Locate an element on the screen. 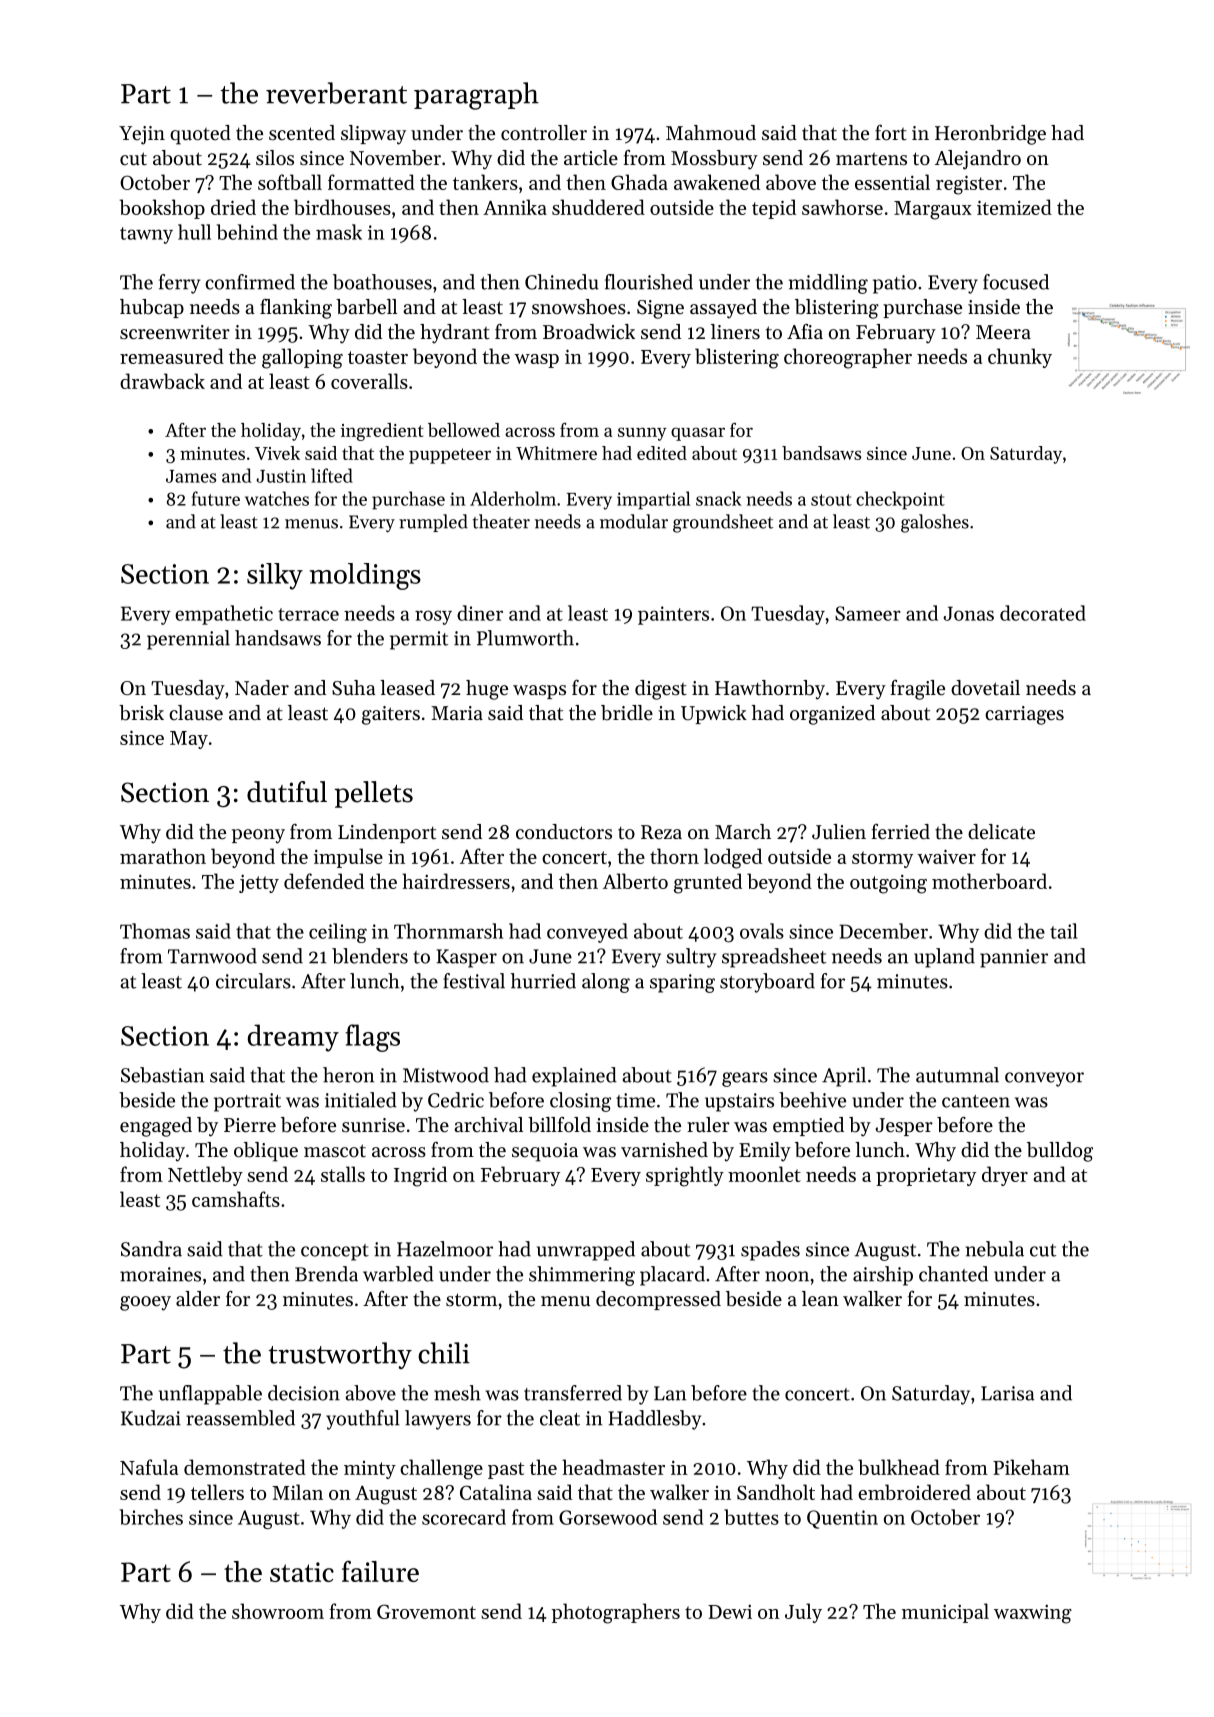 Image resolution: width=1214 pixels, height=1717 pixels. Mahmoud is located at coordinates (711, 132).
